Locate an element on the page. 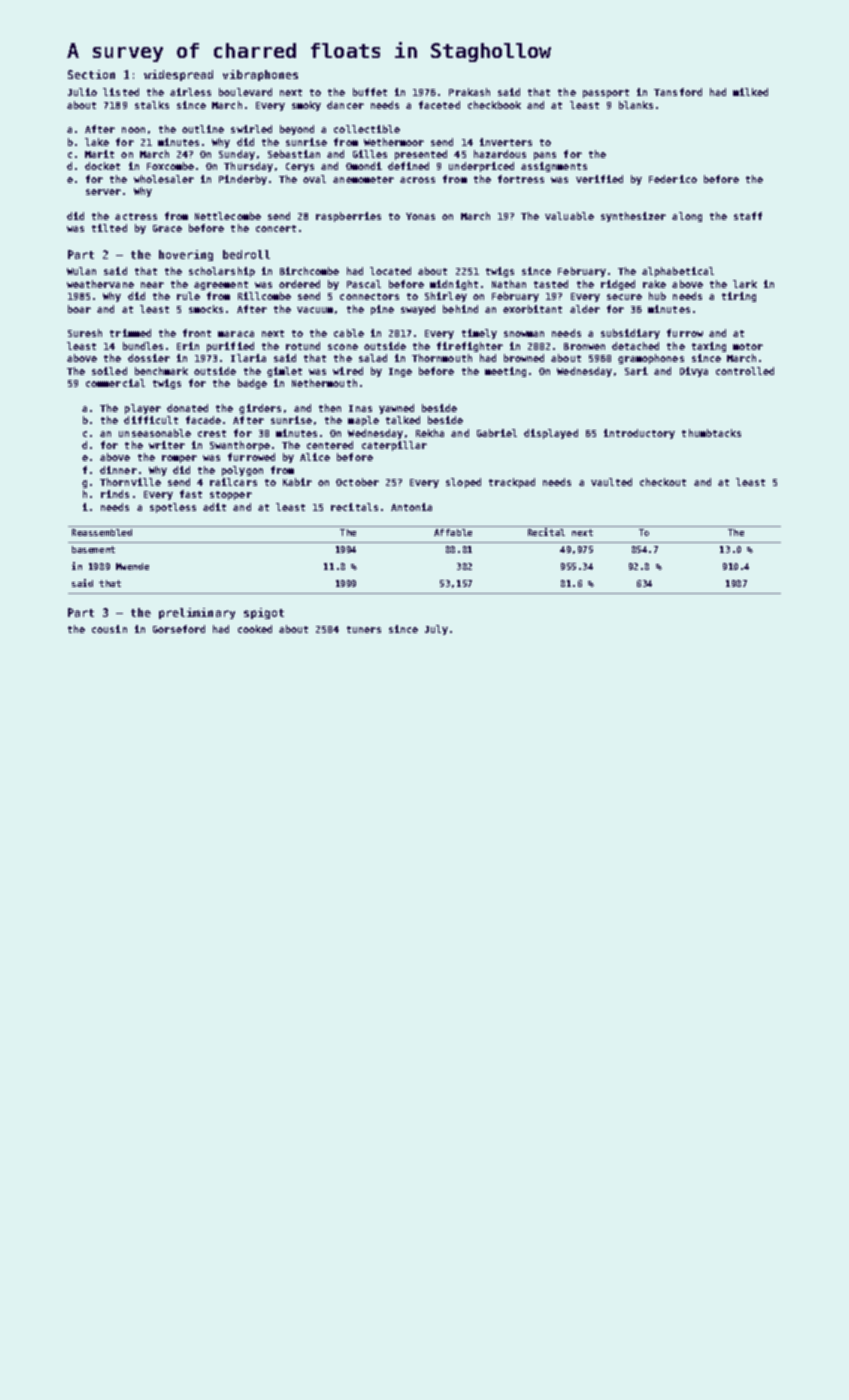 The image size is (849, 1400). Mwende is located at coordinates (132, 566).
